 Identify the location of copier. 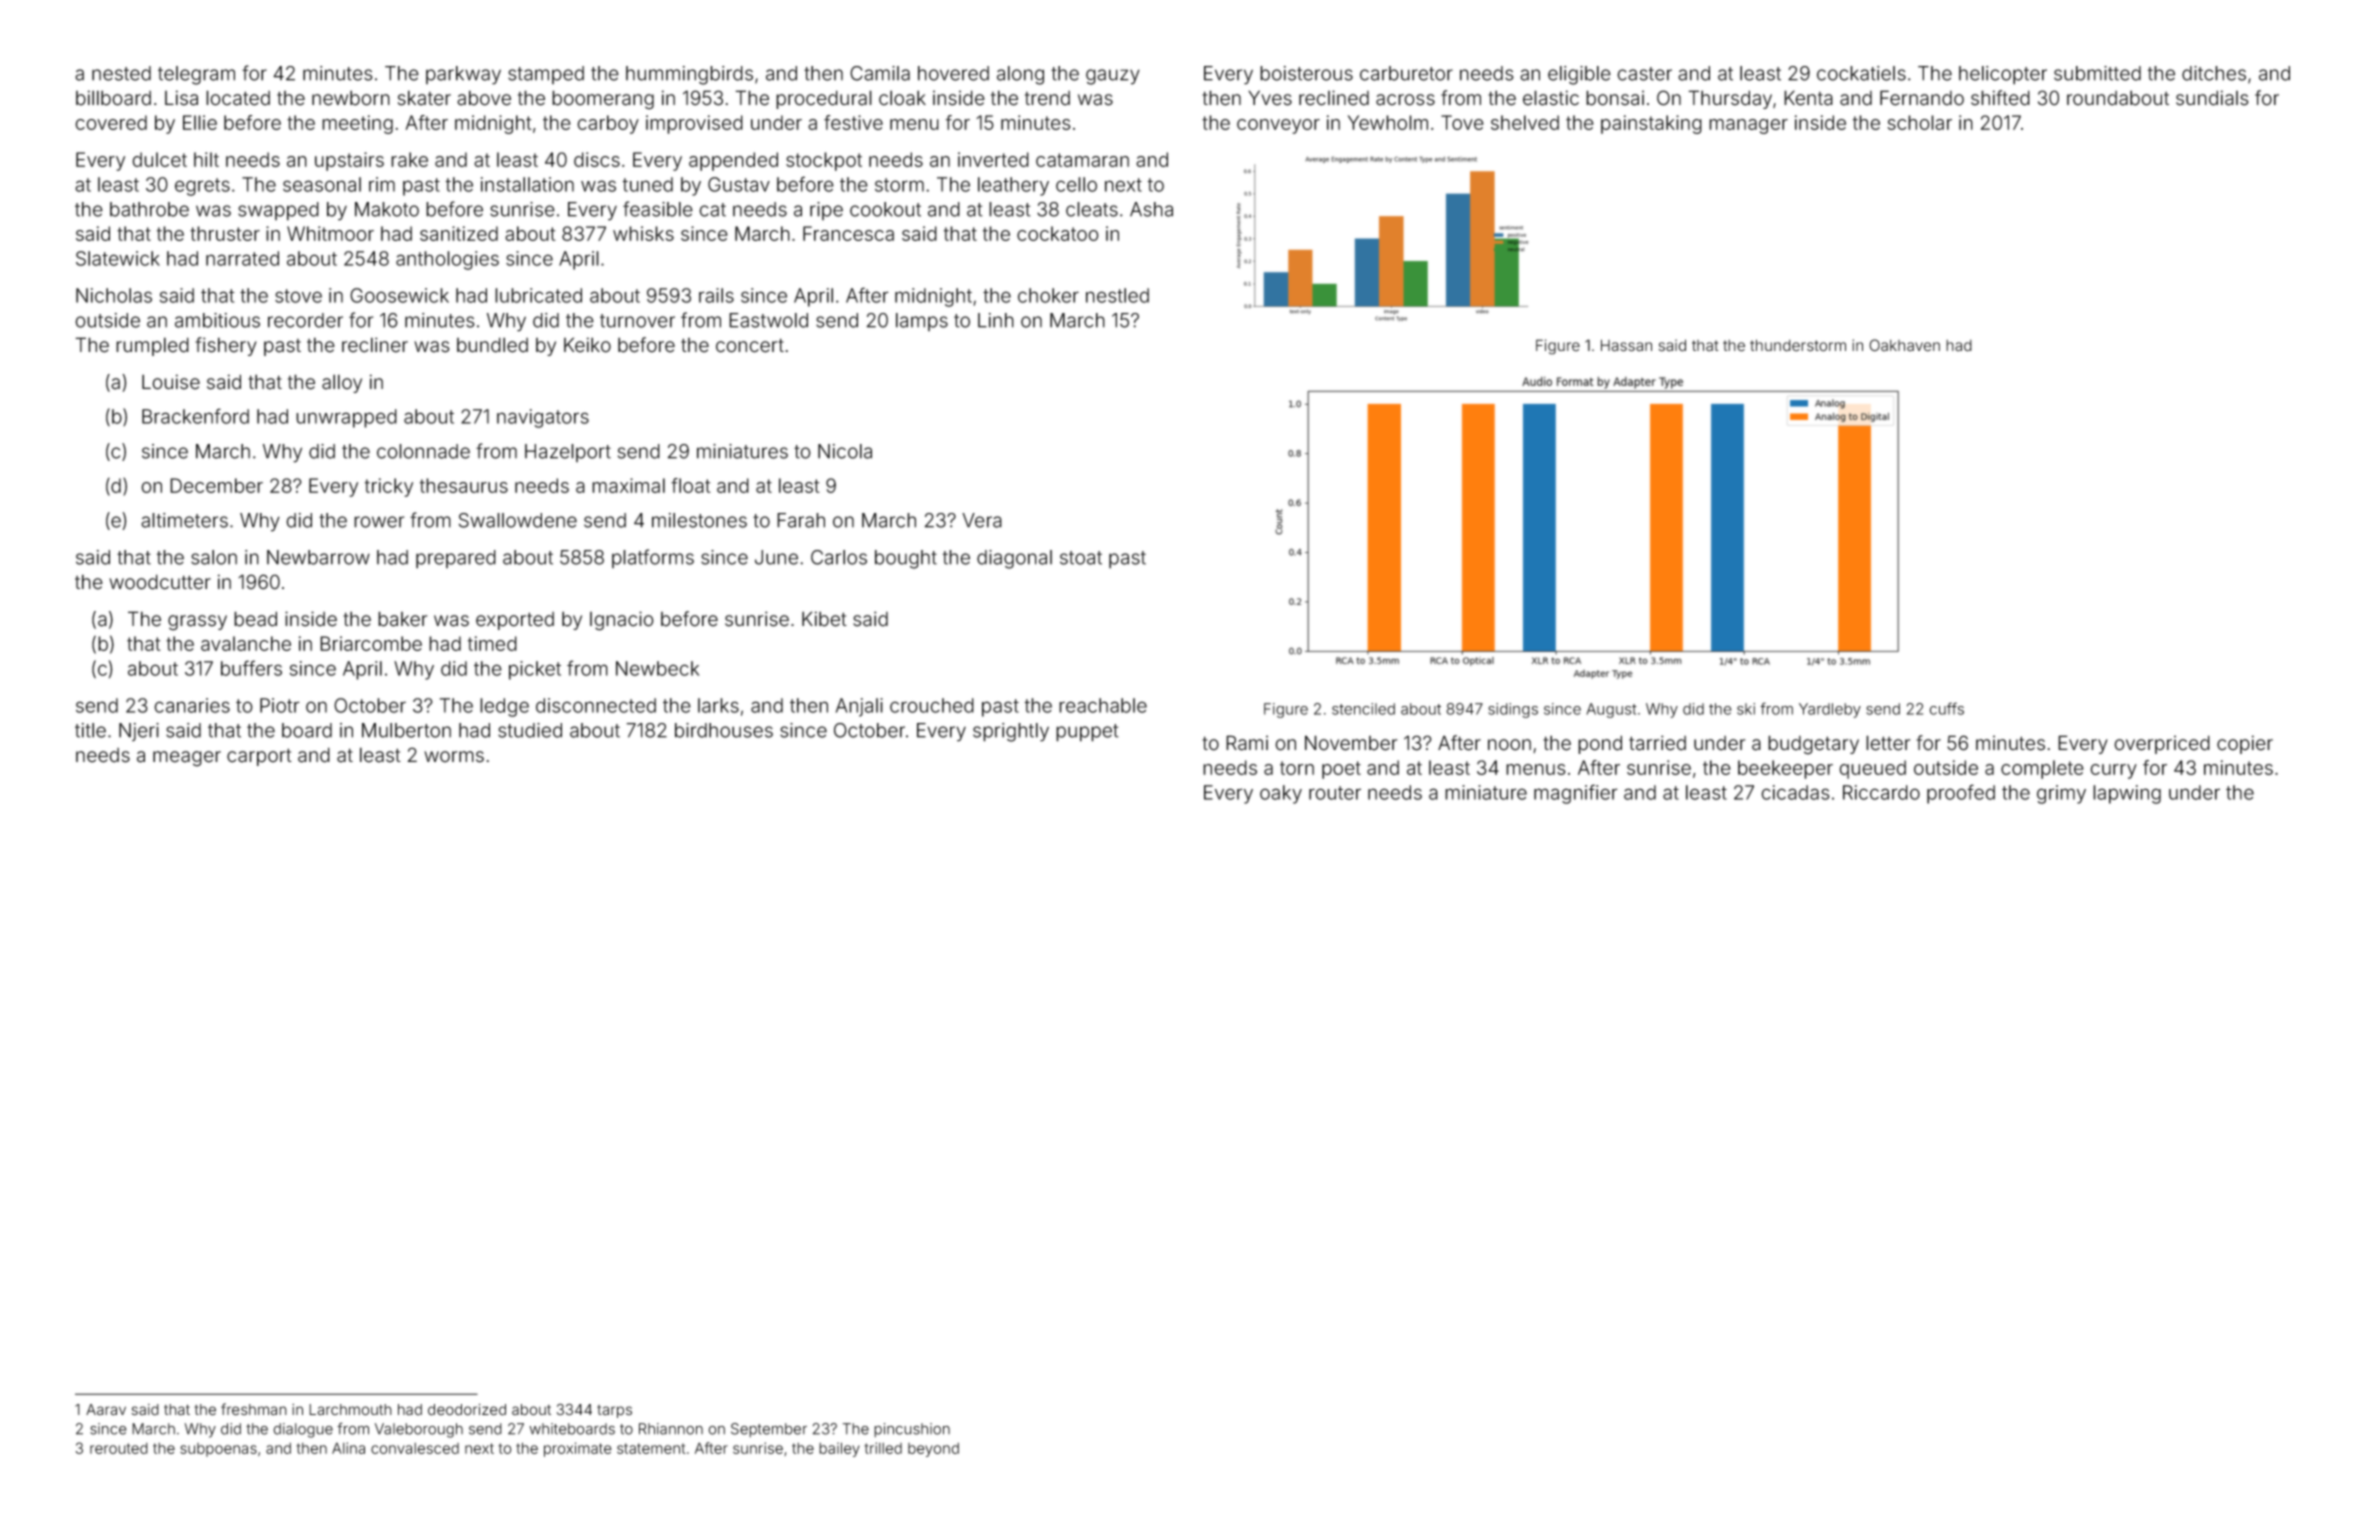
(2245, 744).
